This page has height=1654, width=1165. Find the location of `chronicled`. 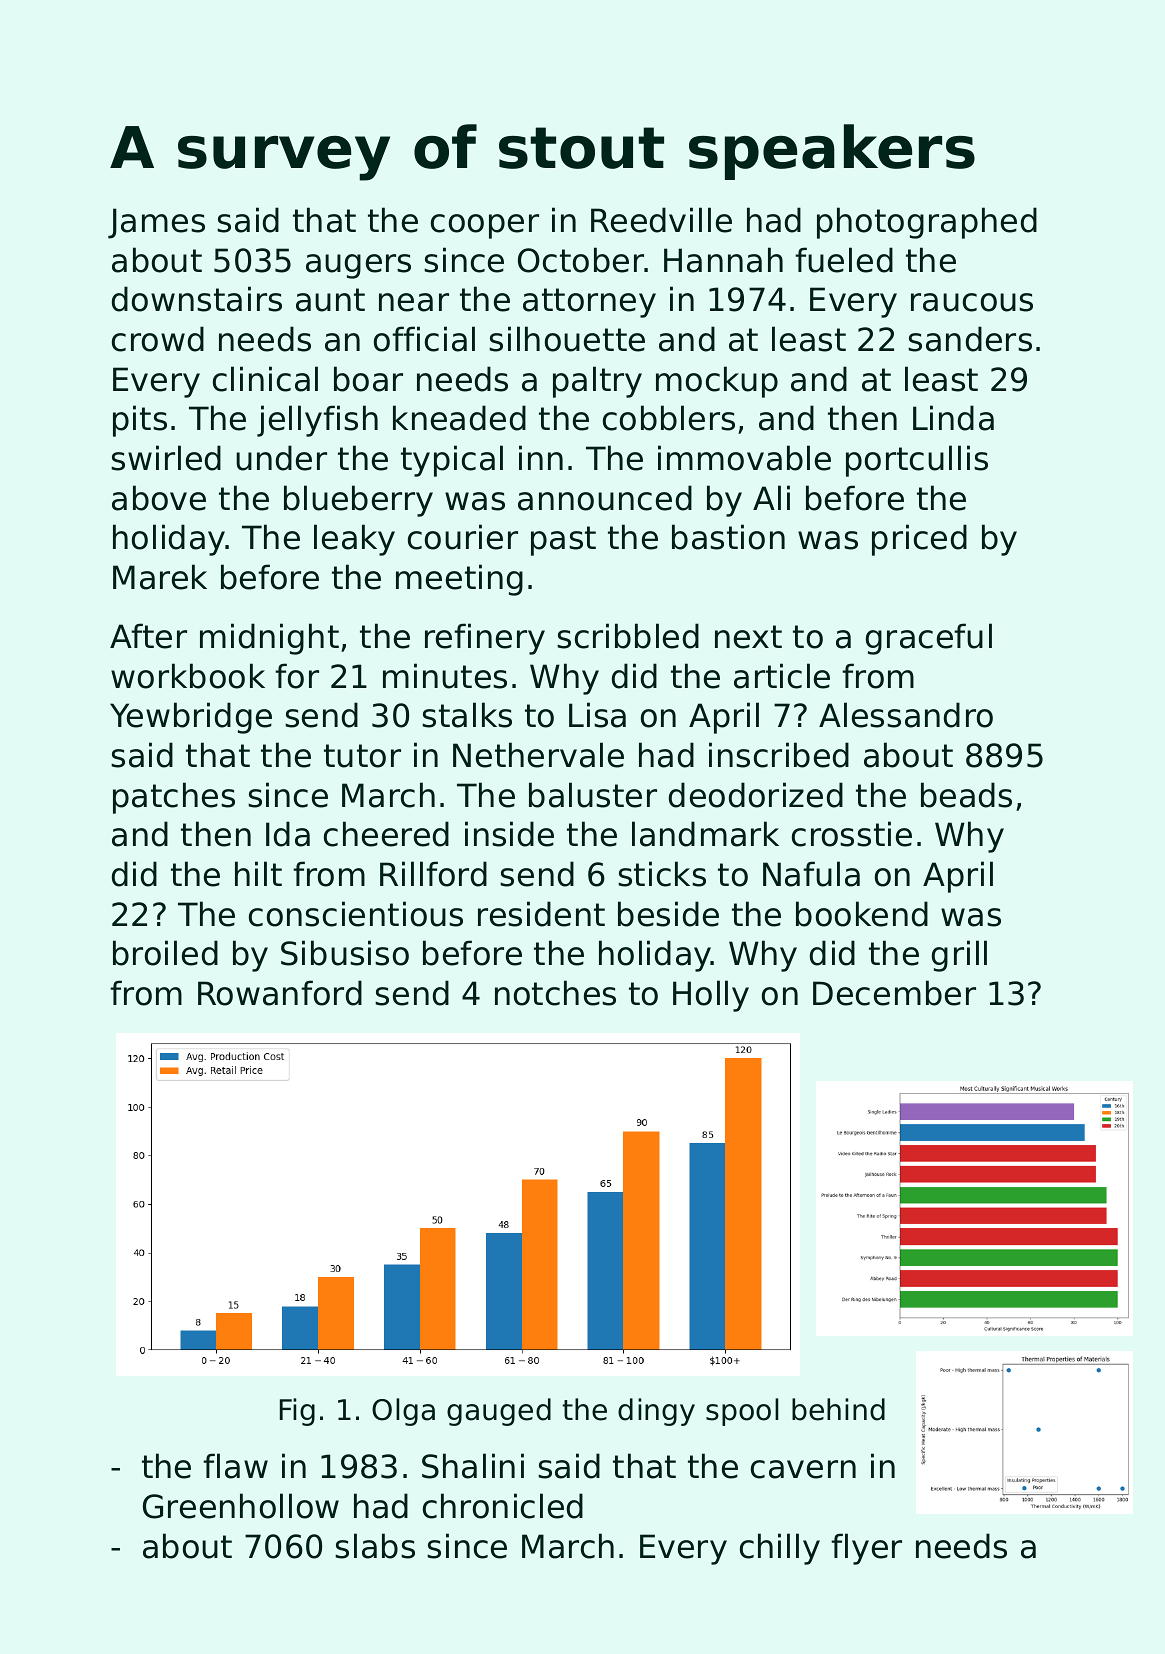

chronicled is located at coordinates (503, 1506).
